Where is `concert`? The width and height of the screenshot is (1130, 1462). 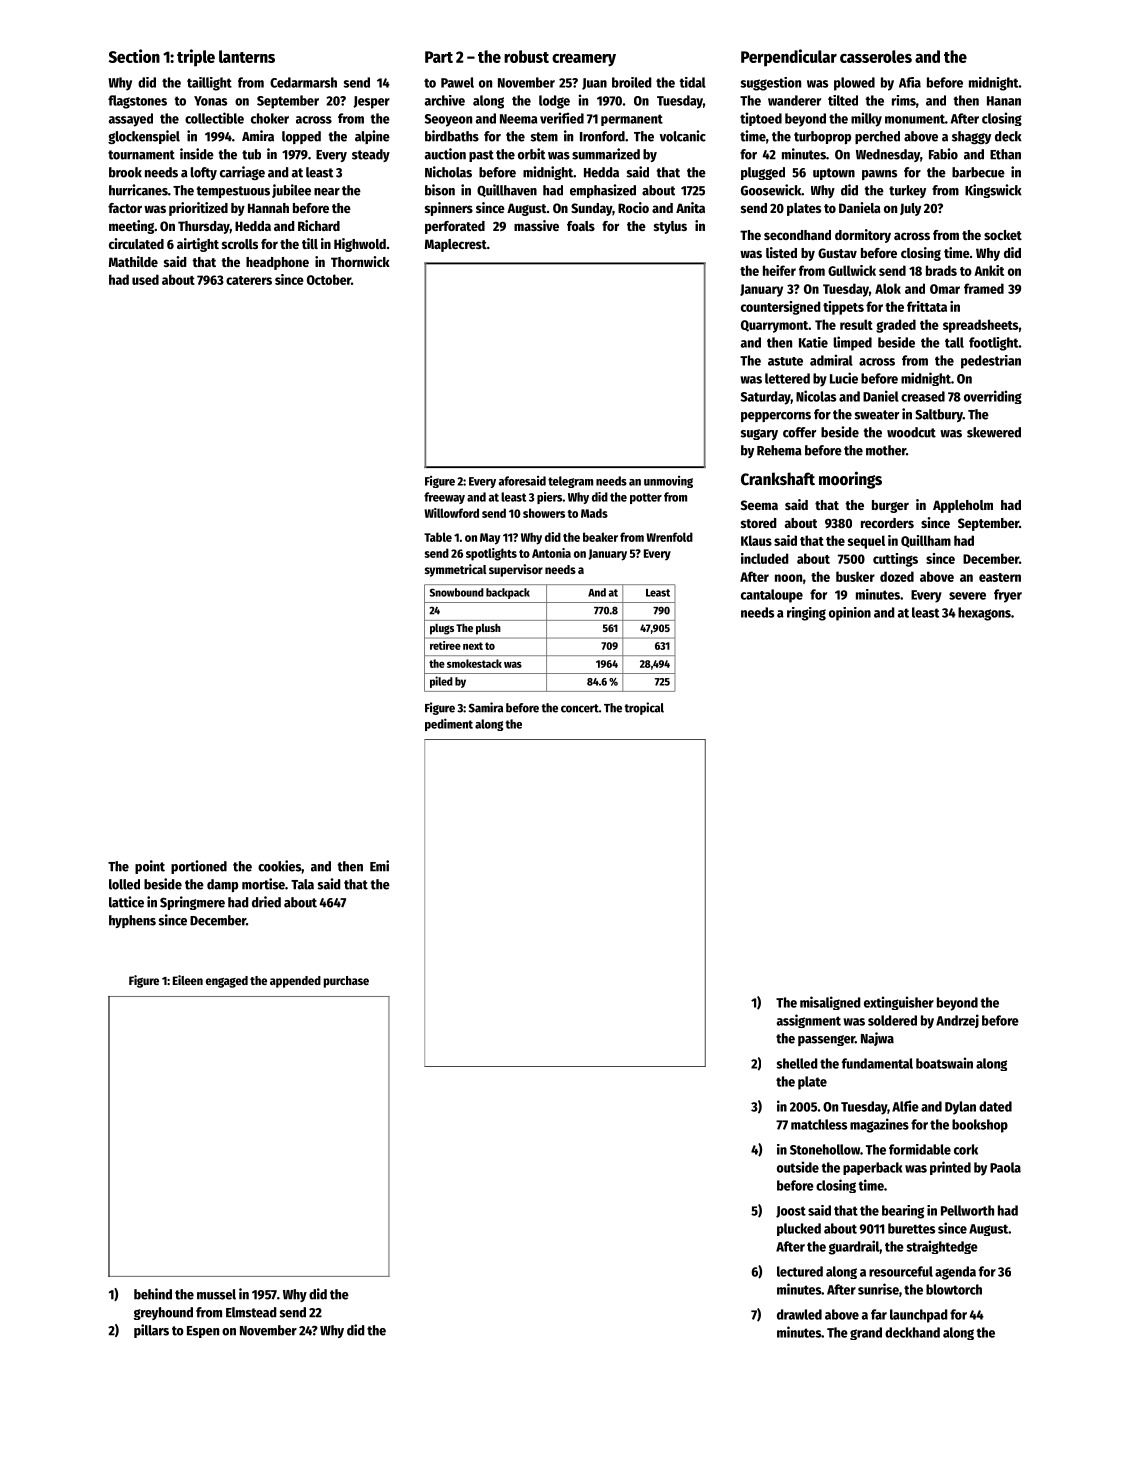 concert is located at coordinates (580, 708).
